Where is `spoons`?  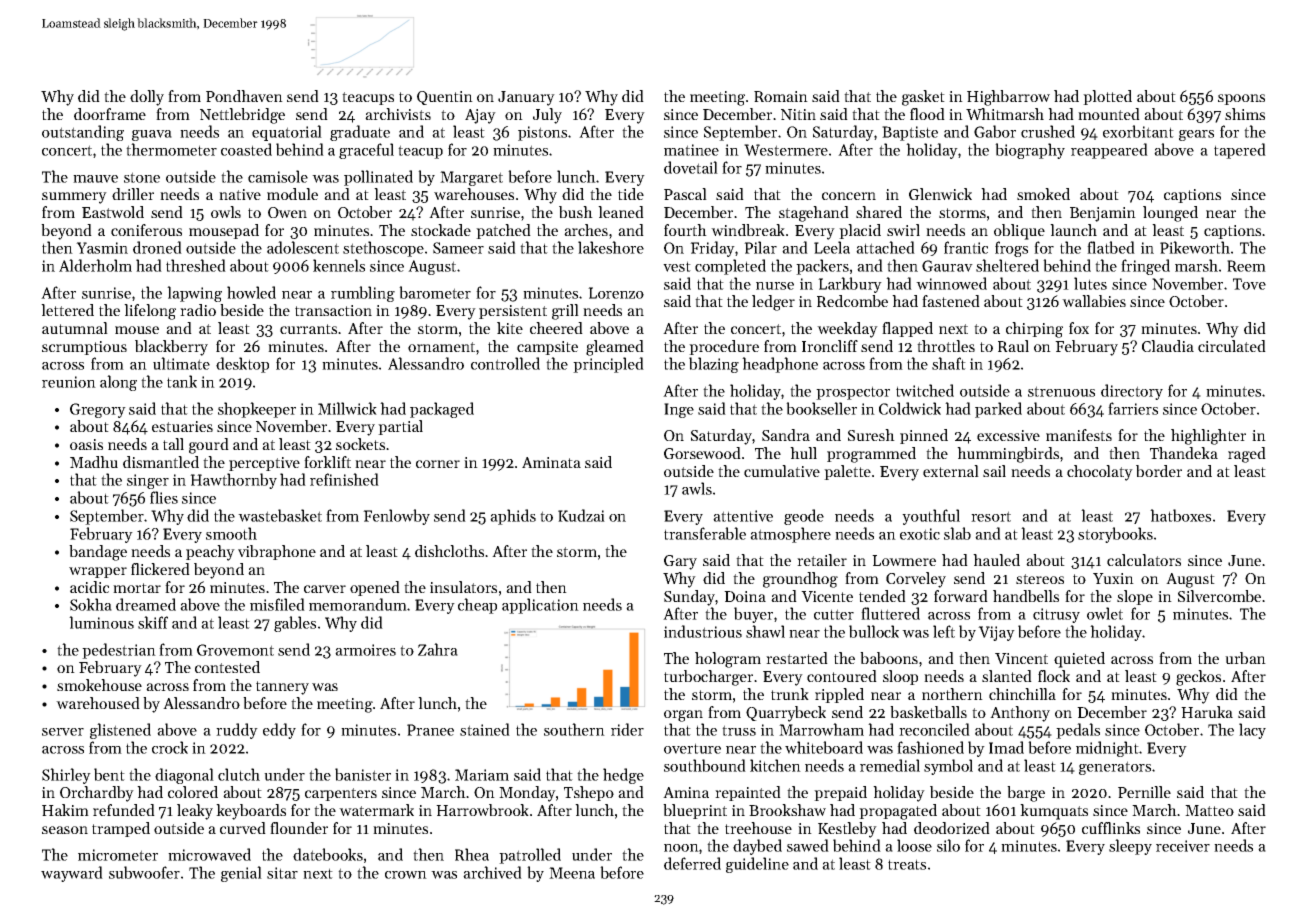
spoons is located at coordinates (1241, 99).
